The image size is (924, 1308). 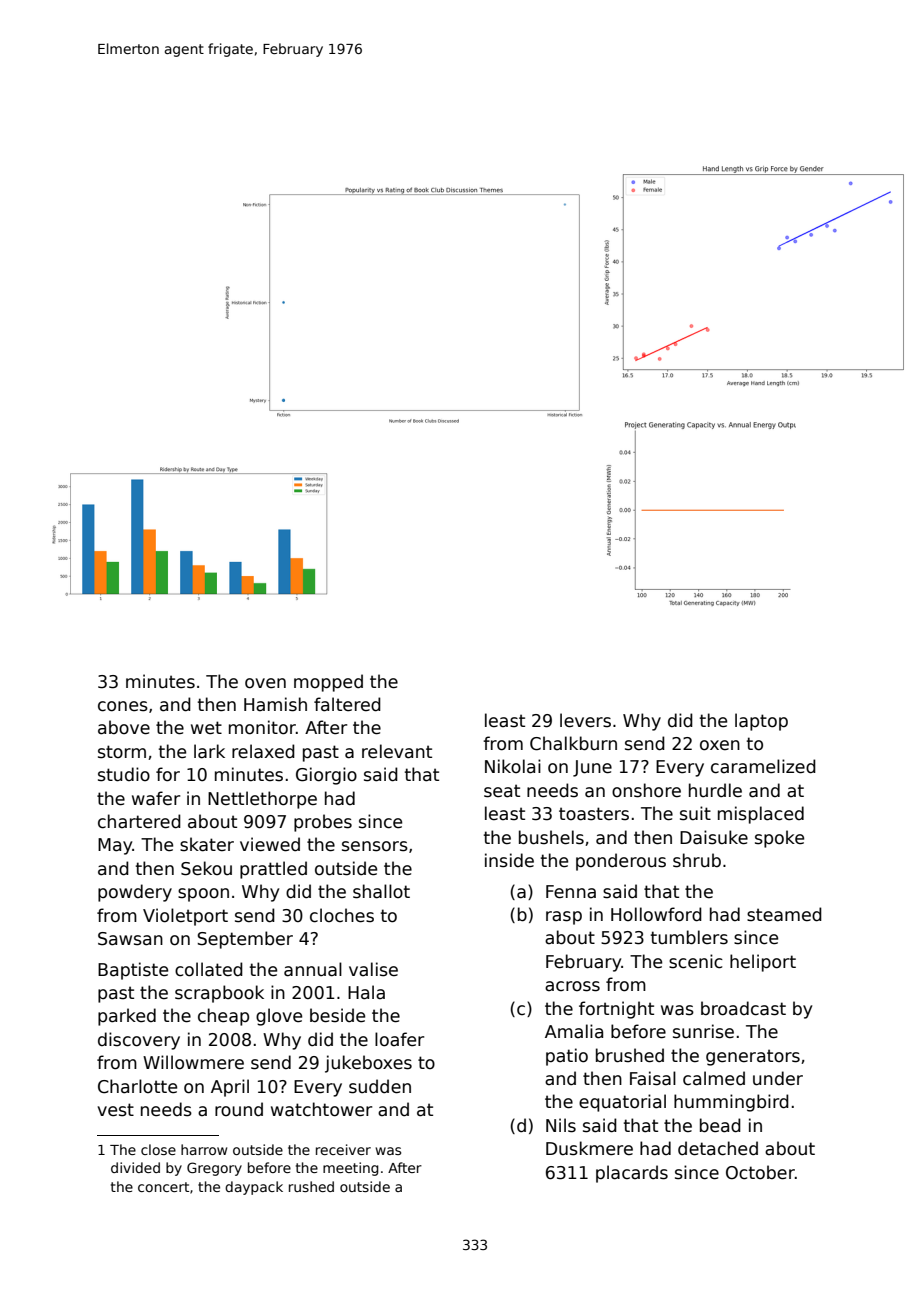 I want to click on sensors, so click(x=375, y=846).
